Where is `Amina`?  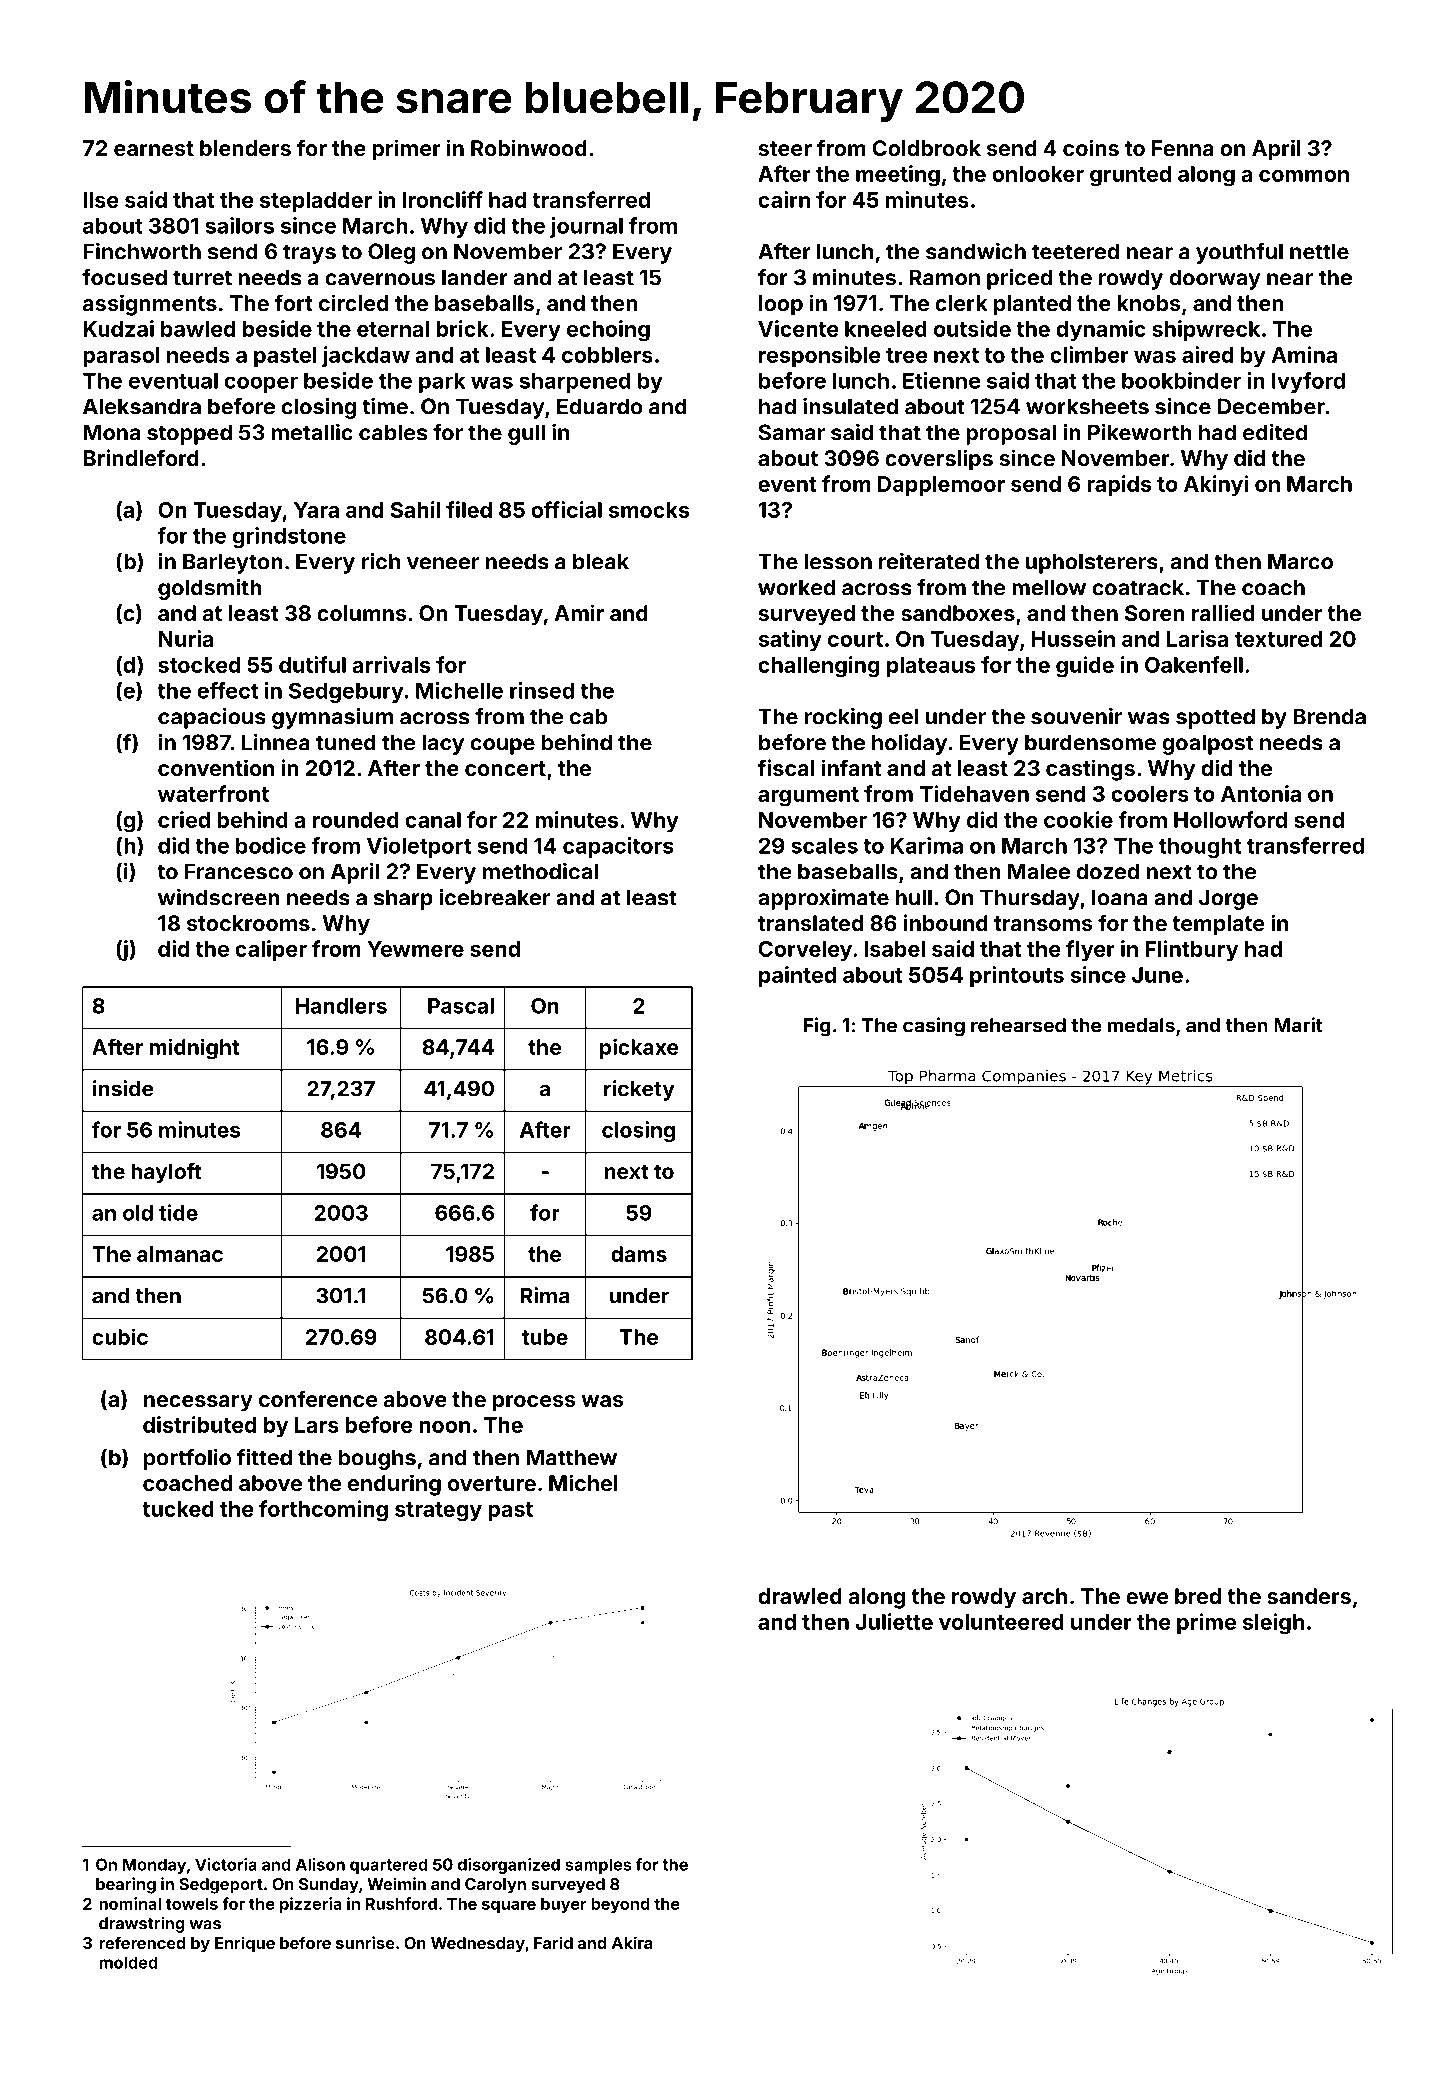
Amina is located at coordinates (1304, 354).
